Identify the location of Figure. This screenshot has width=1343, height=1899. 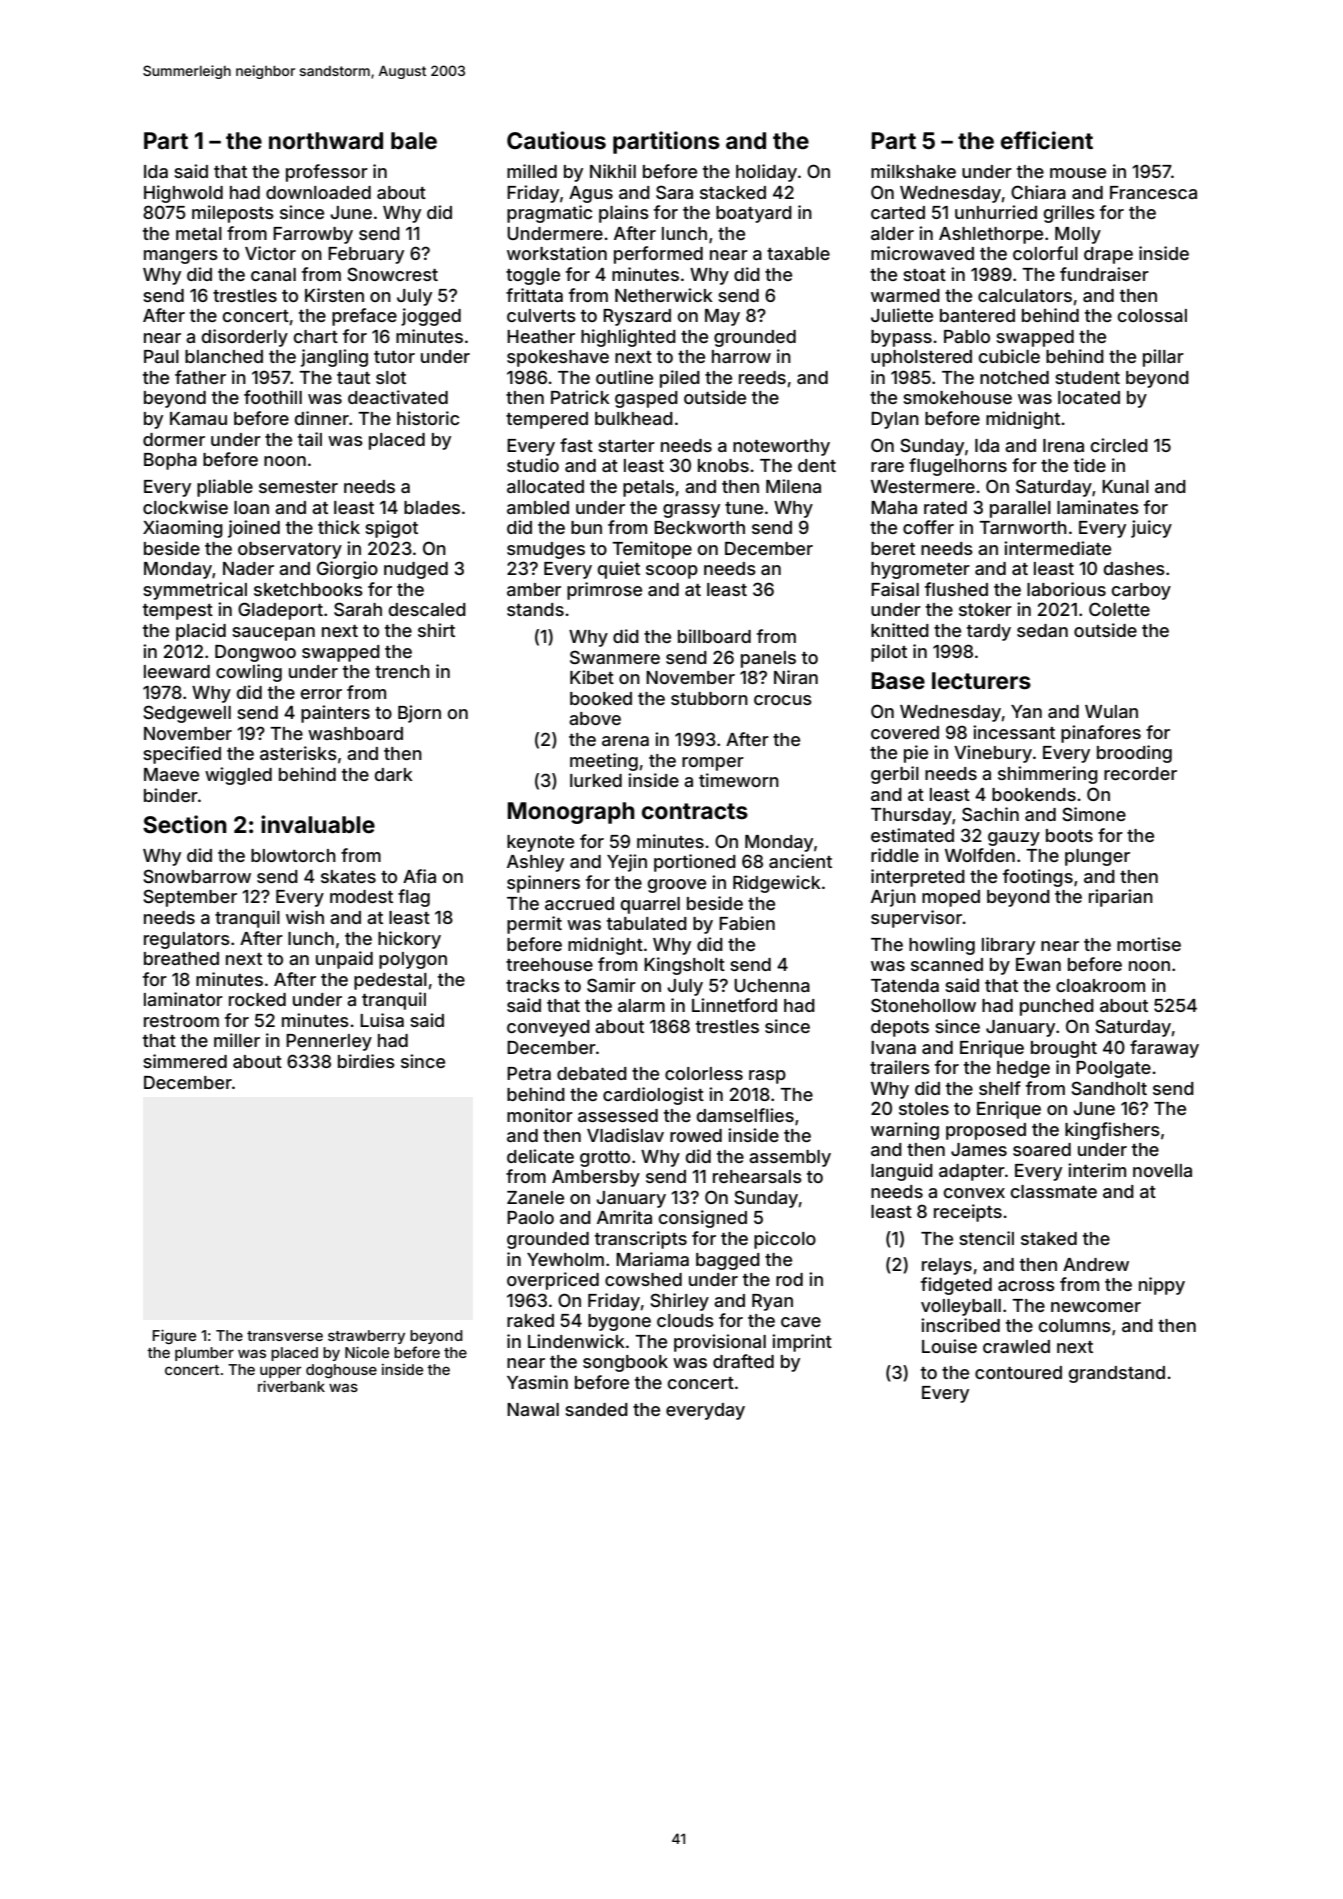
(174, 1336).
